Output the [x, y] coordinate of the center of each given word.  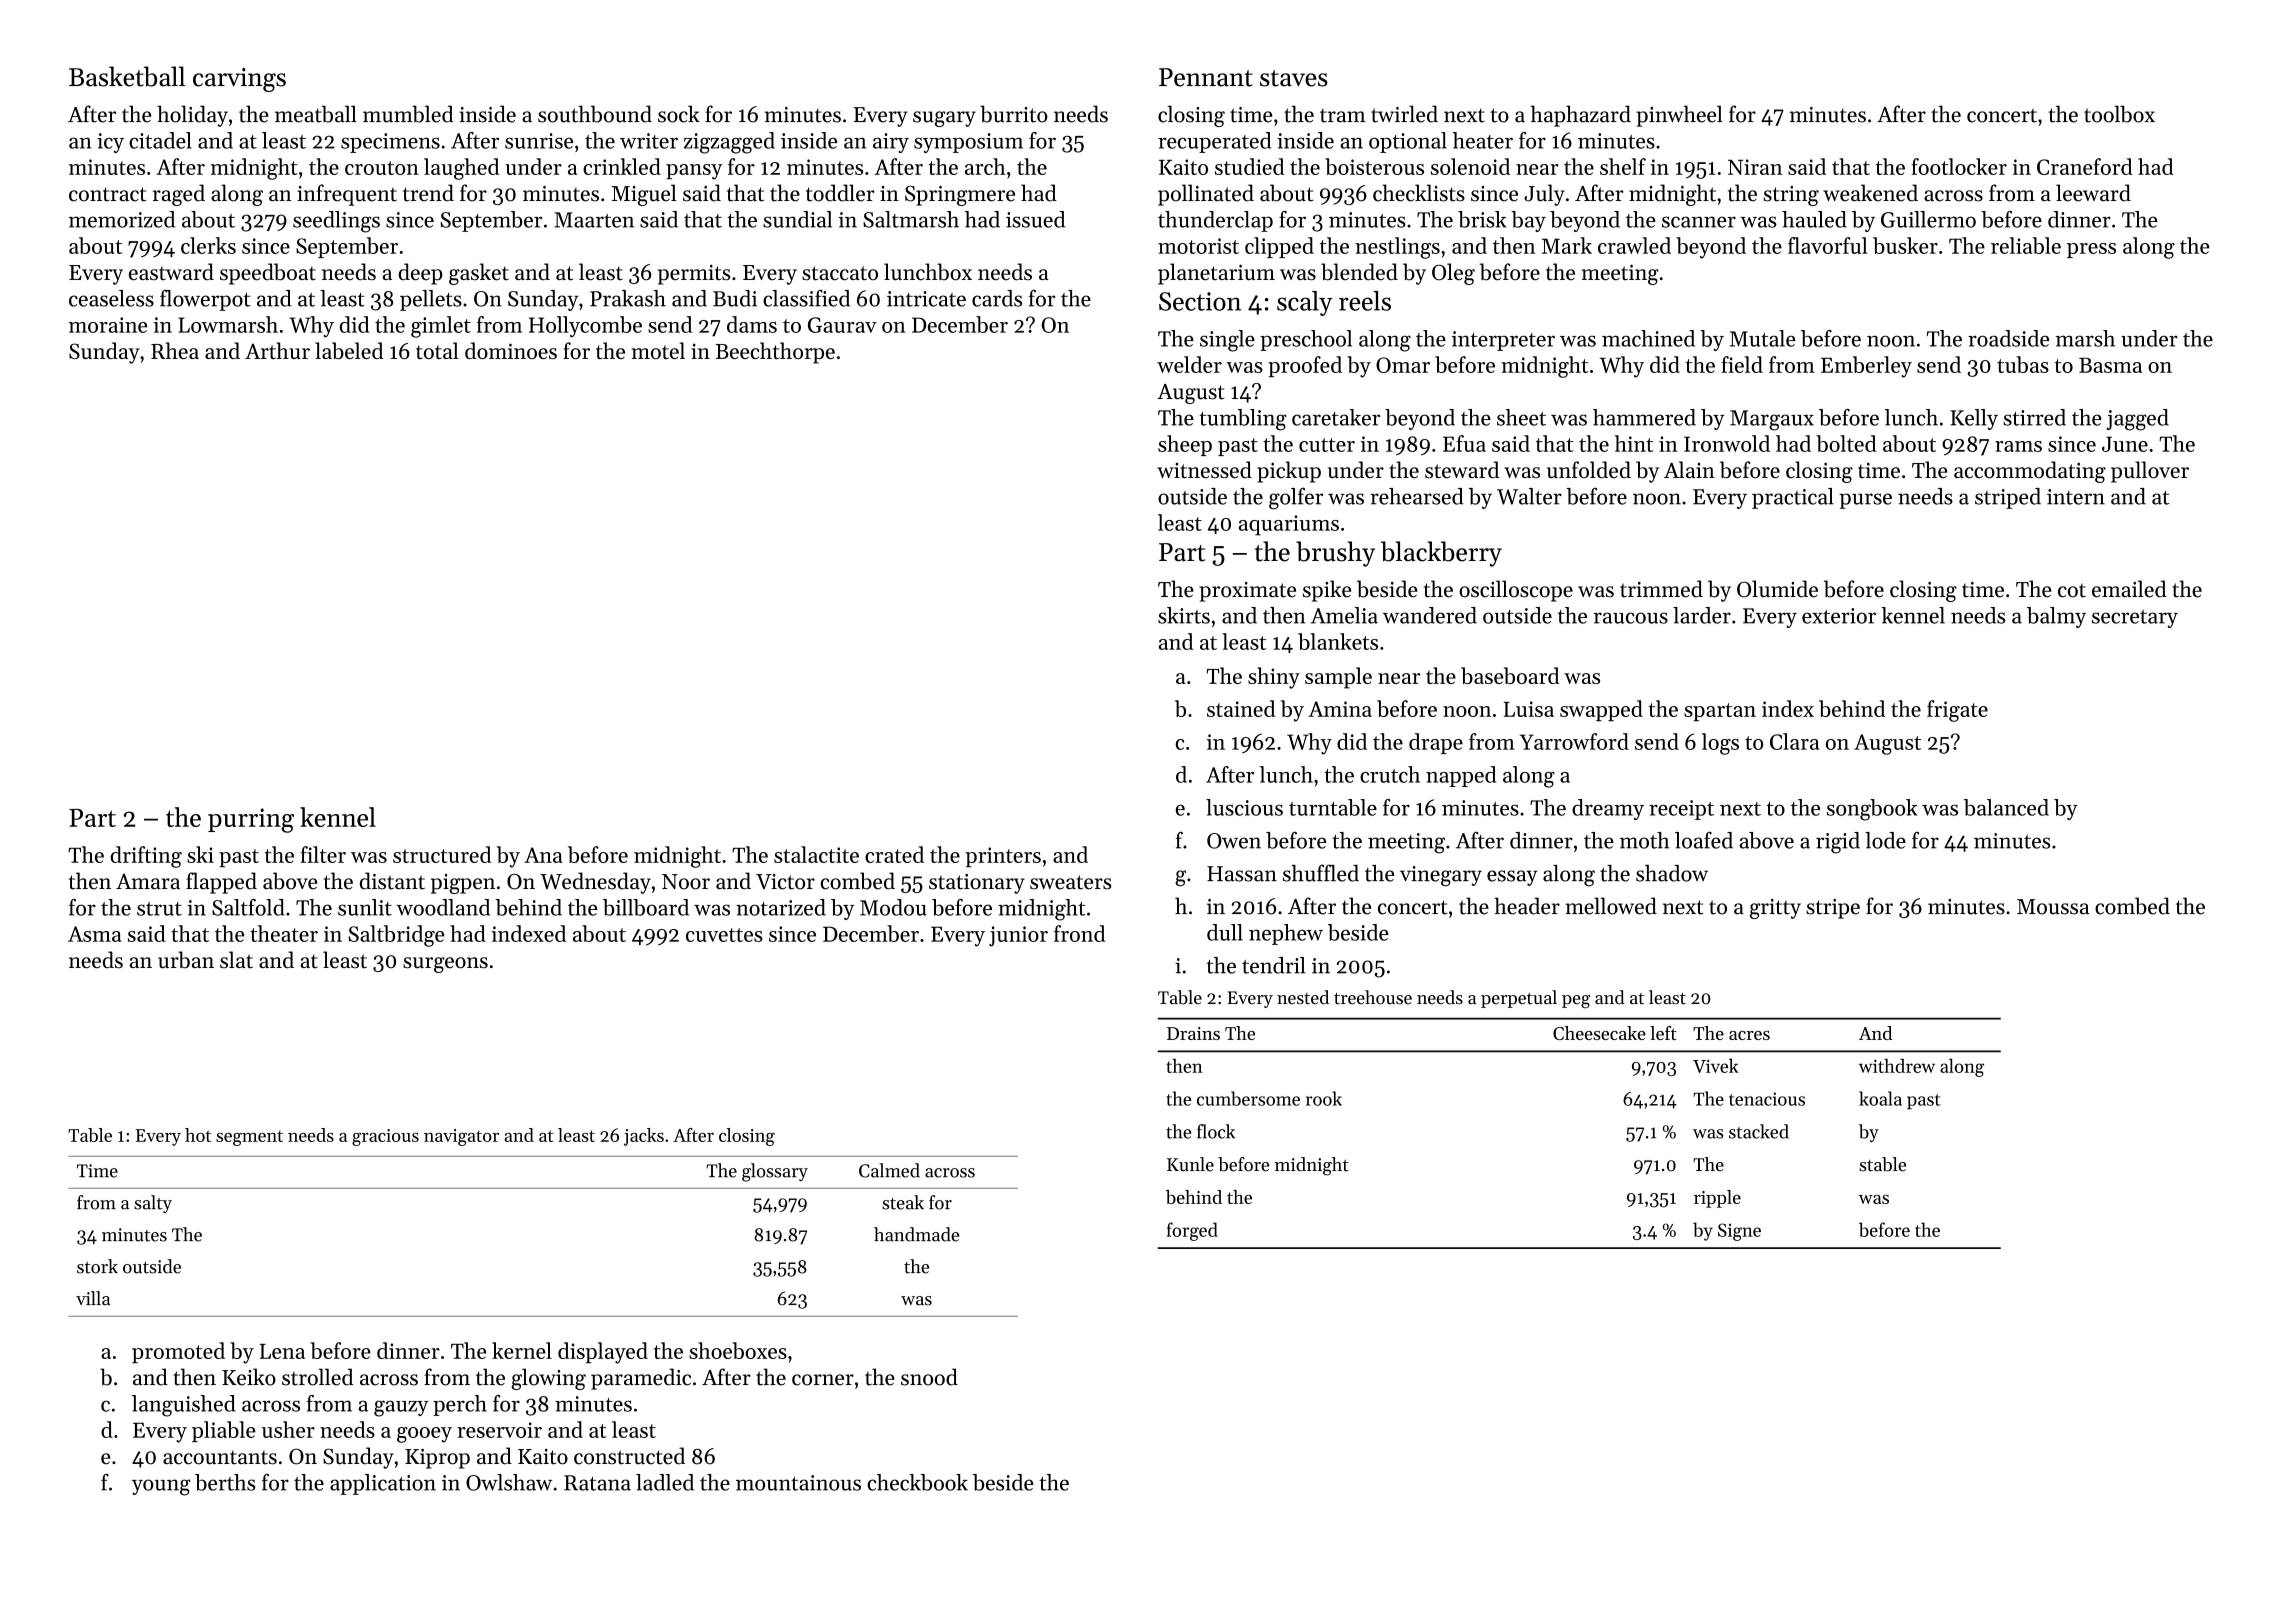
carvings [239, 80]
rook [1324, 1098]
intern [2076, 497]
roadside [2009, 338]
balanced [2006, 807]
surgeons [445, 965]
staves [1294, 78]
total [437, 350]
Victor [785, 882]
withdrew [1897, 1066]
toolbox [2119, 114]
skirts [1184, 615]
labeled [349, 350]
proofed [1305, 366]
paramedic [641, 1379]
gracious [385, 1137]
